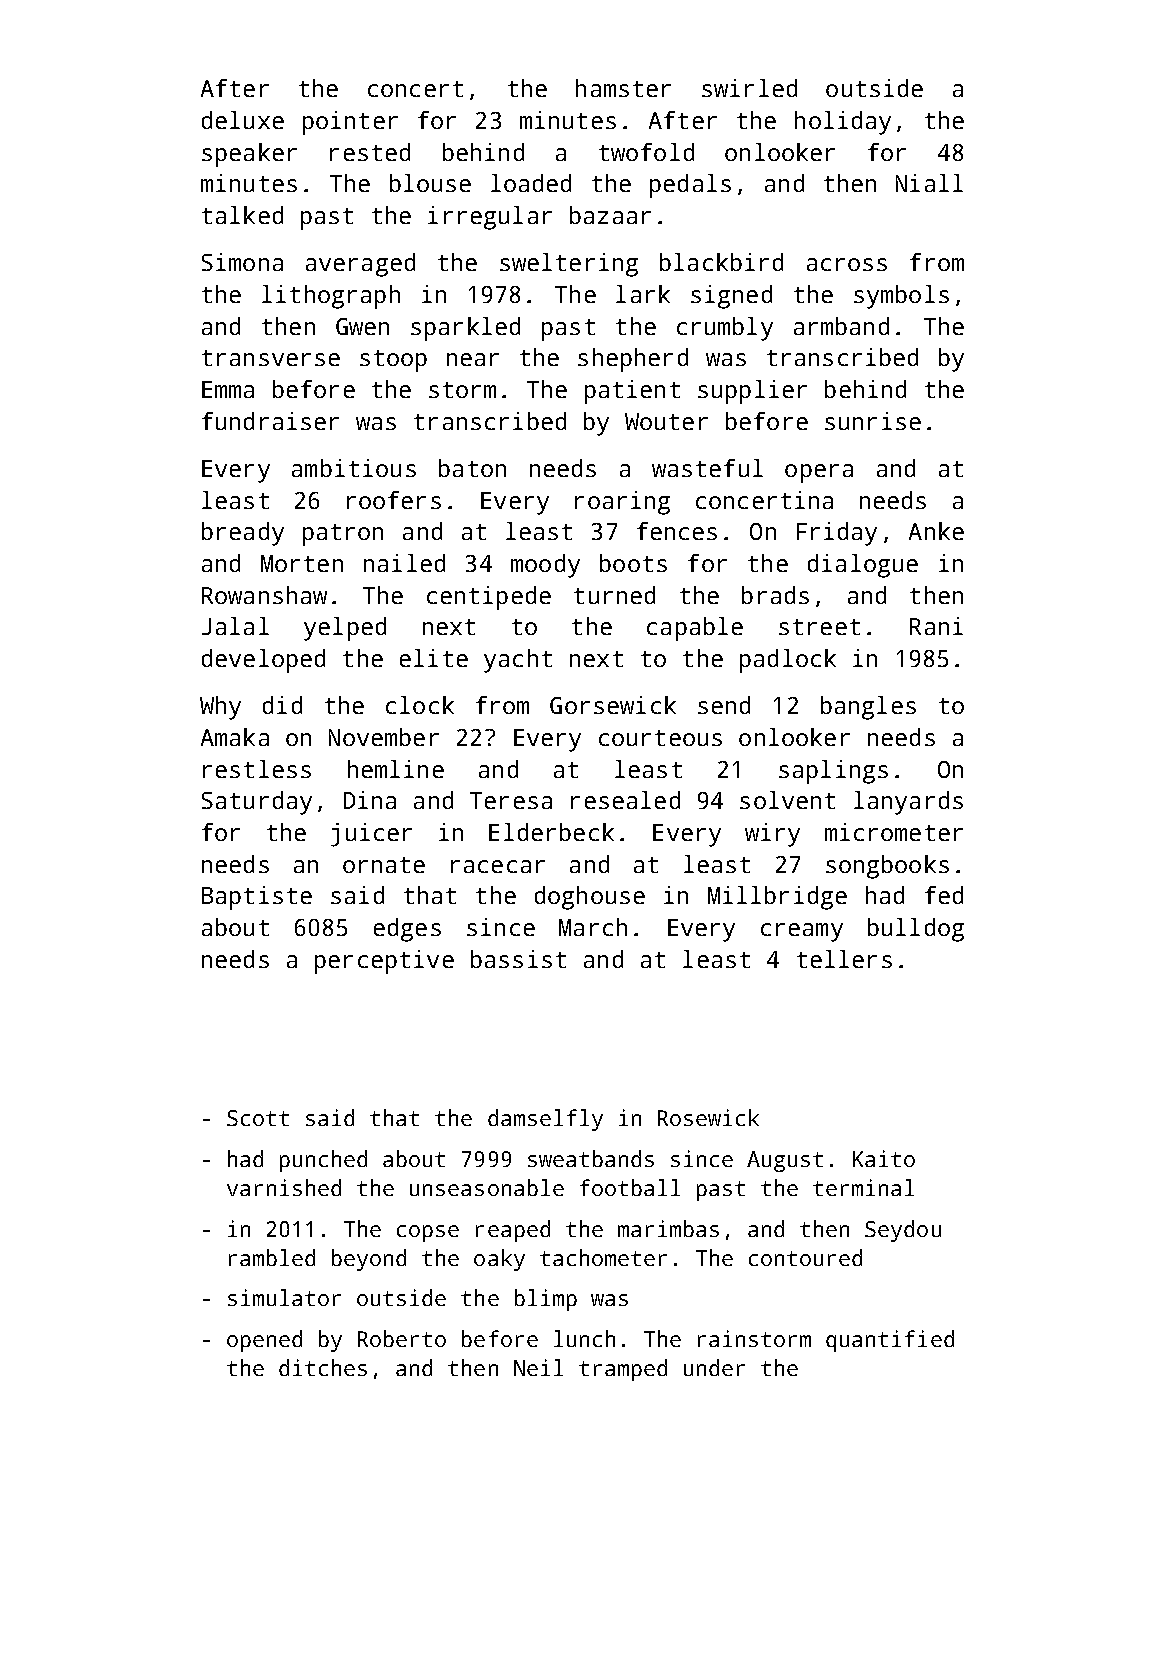 This image has width=1165, height=1654. What do you see at coordinates (370, 800) in the image?
I see `Dina` at bounding box center [370, 800].
